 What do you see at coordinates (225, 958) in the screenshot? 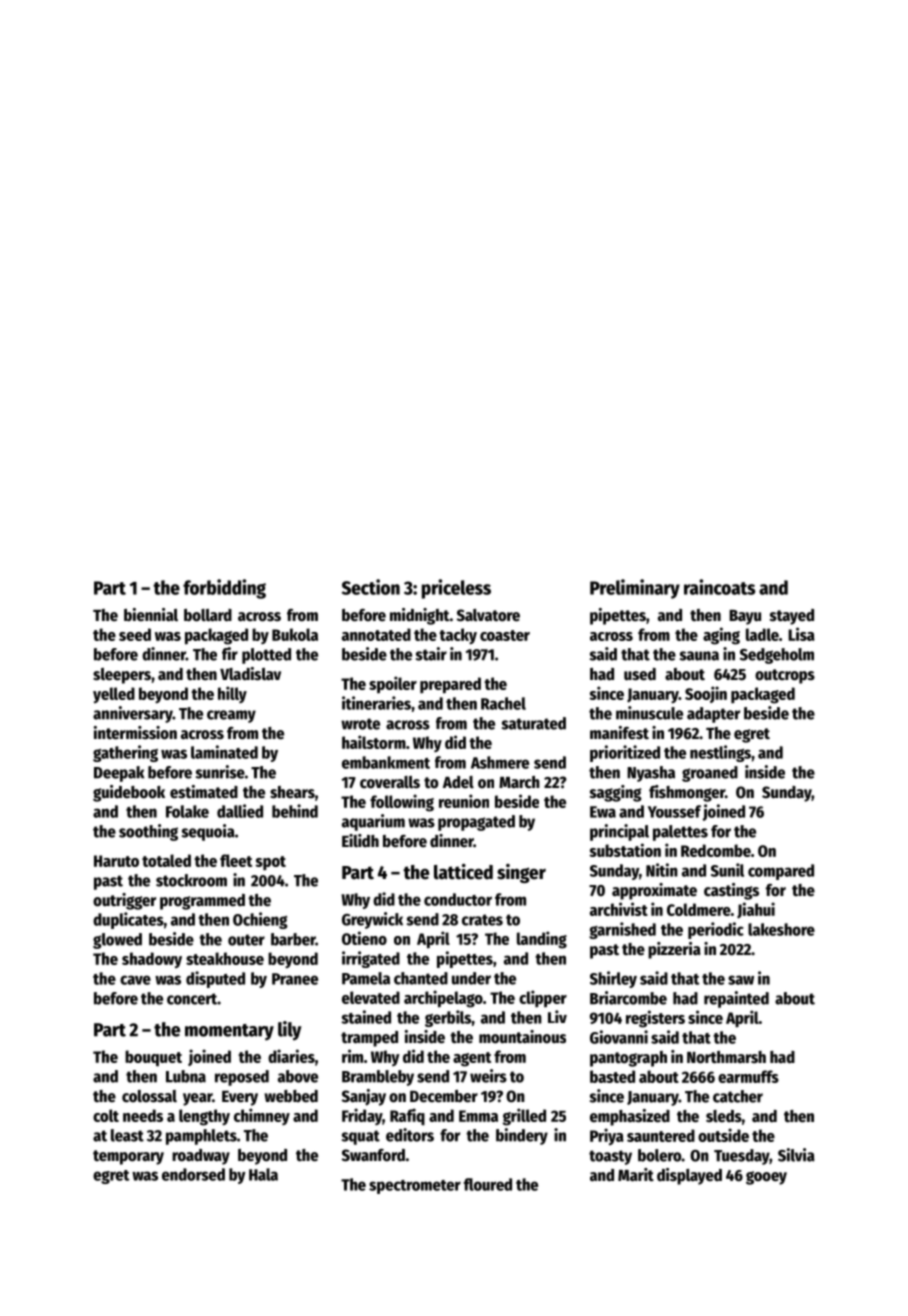
I see `steakhouse` at bounding box center [225, 958].
